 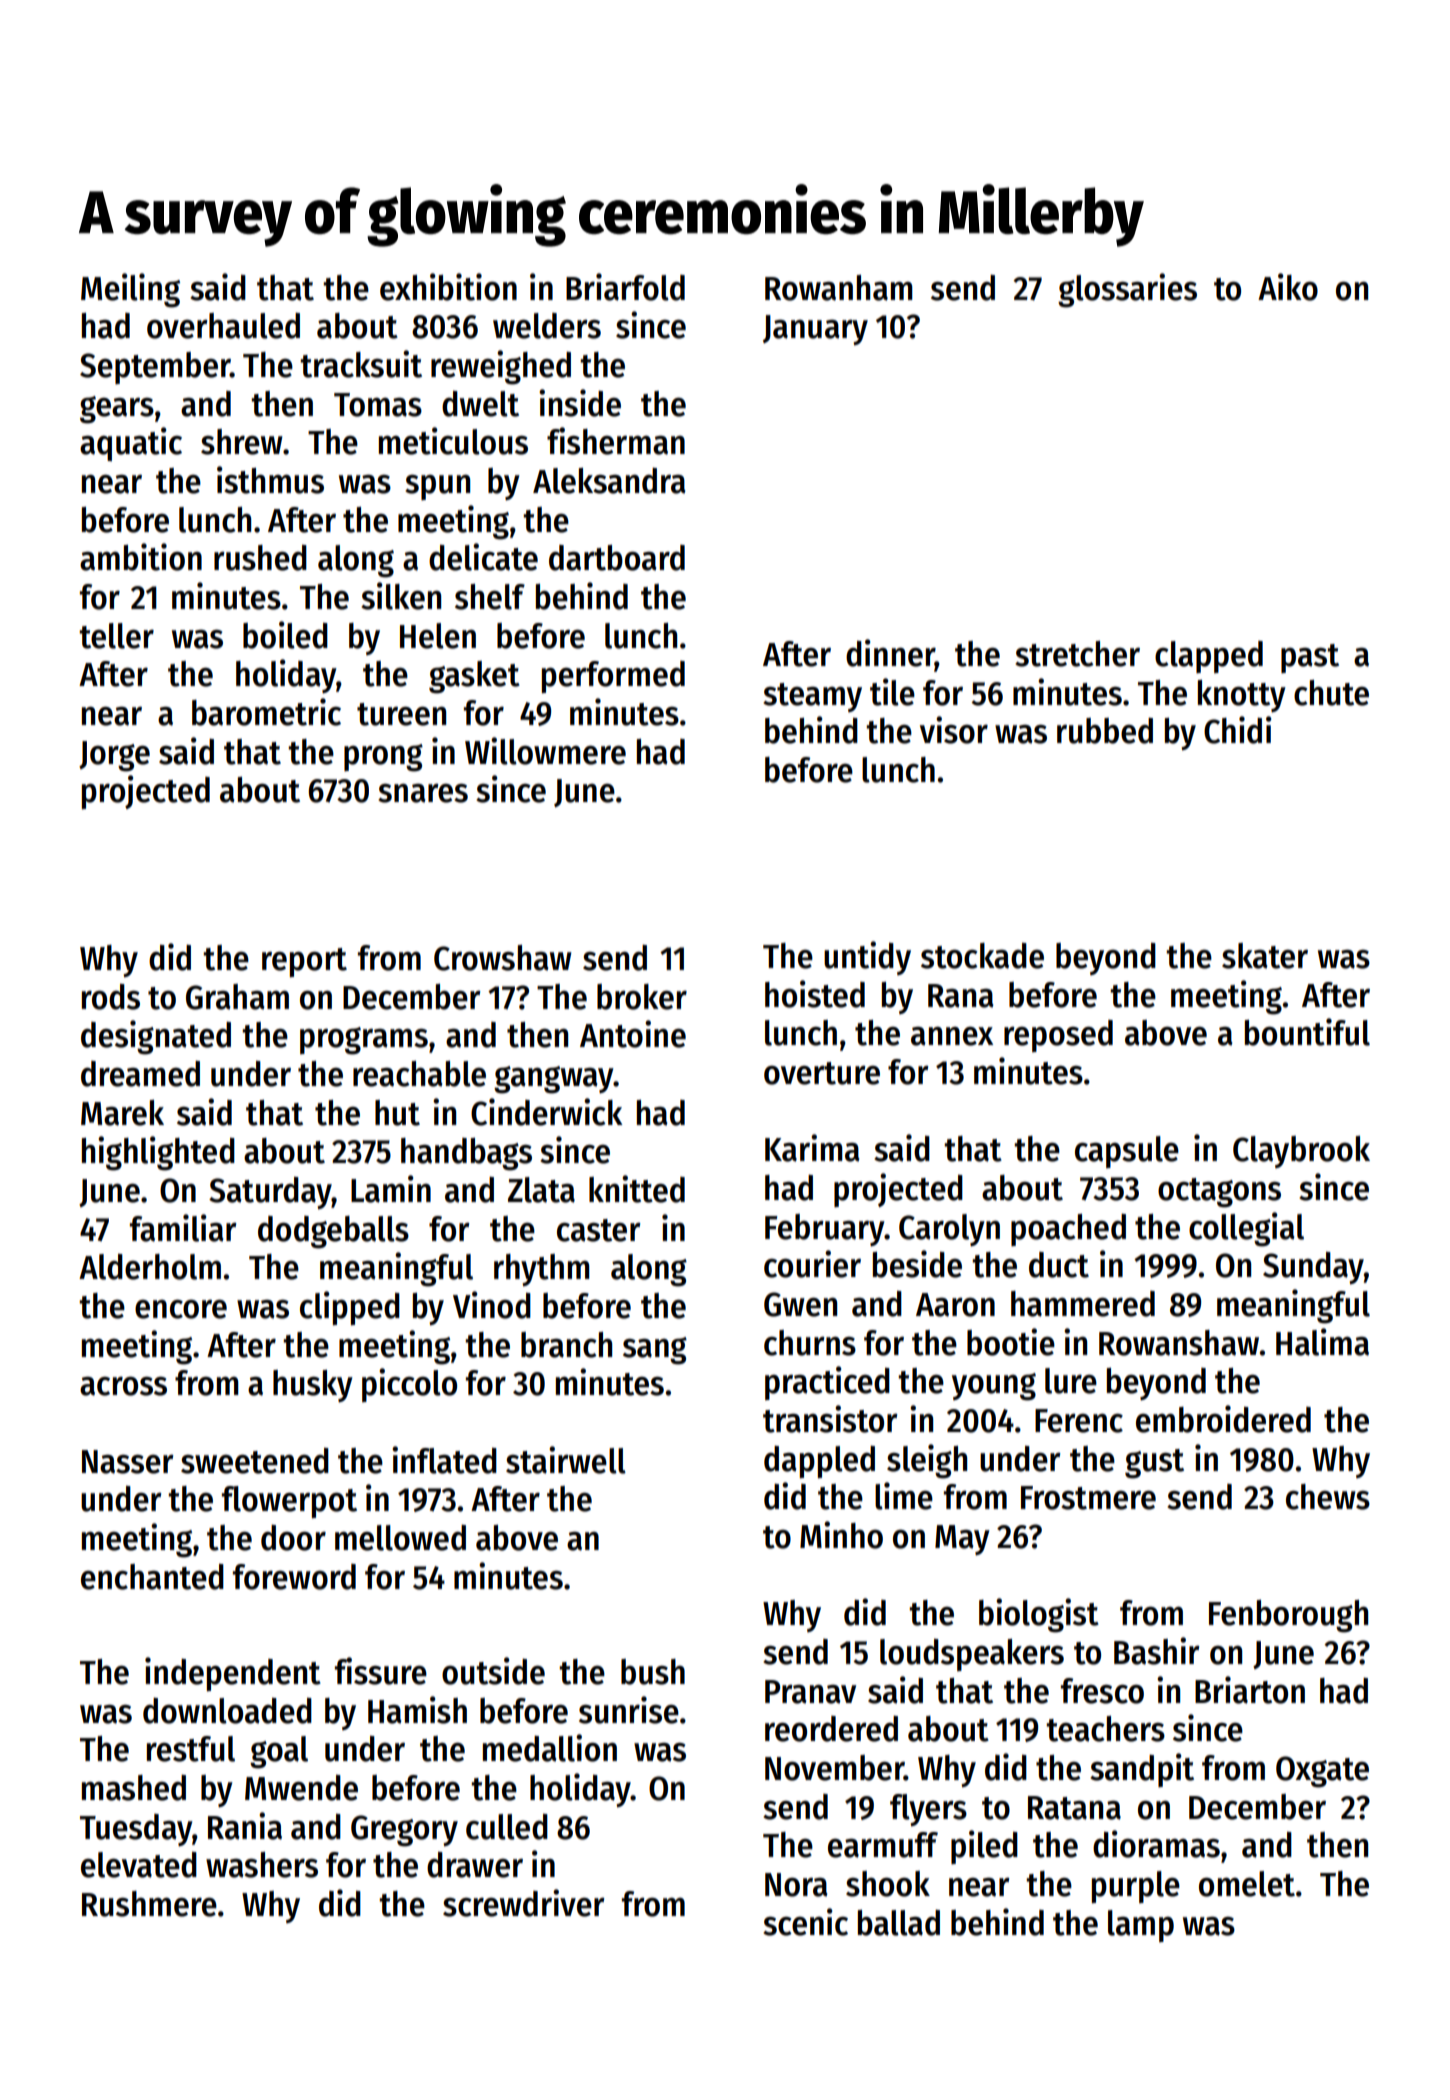 What do you see at coordinates (270, 480) in the screenshot?
I see `isthmus` at bounding box center [270, 480].
